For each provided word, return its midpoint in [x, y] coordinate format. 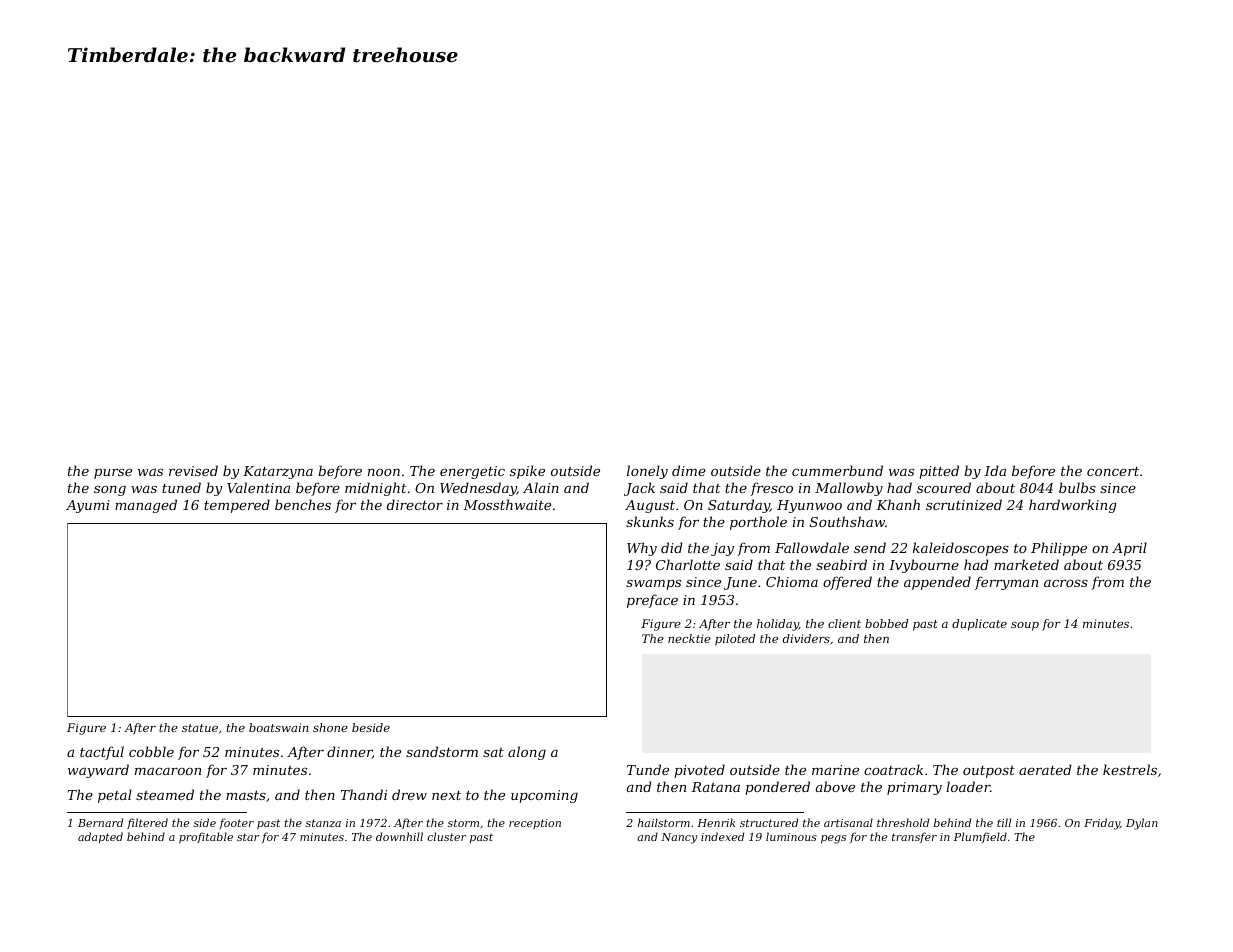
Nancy [679, 838]
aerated [1045, 769]
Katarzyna [278, 472]
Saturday [739, 506]
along [527, 753]
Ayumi [88, 506]
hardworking [1073, 506]
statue [200, 728]
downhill [399, 836]
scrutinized [964, 505]
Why [642, 549]
